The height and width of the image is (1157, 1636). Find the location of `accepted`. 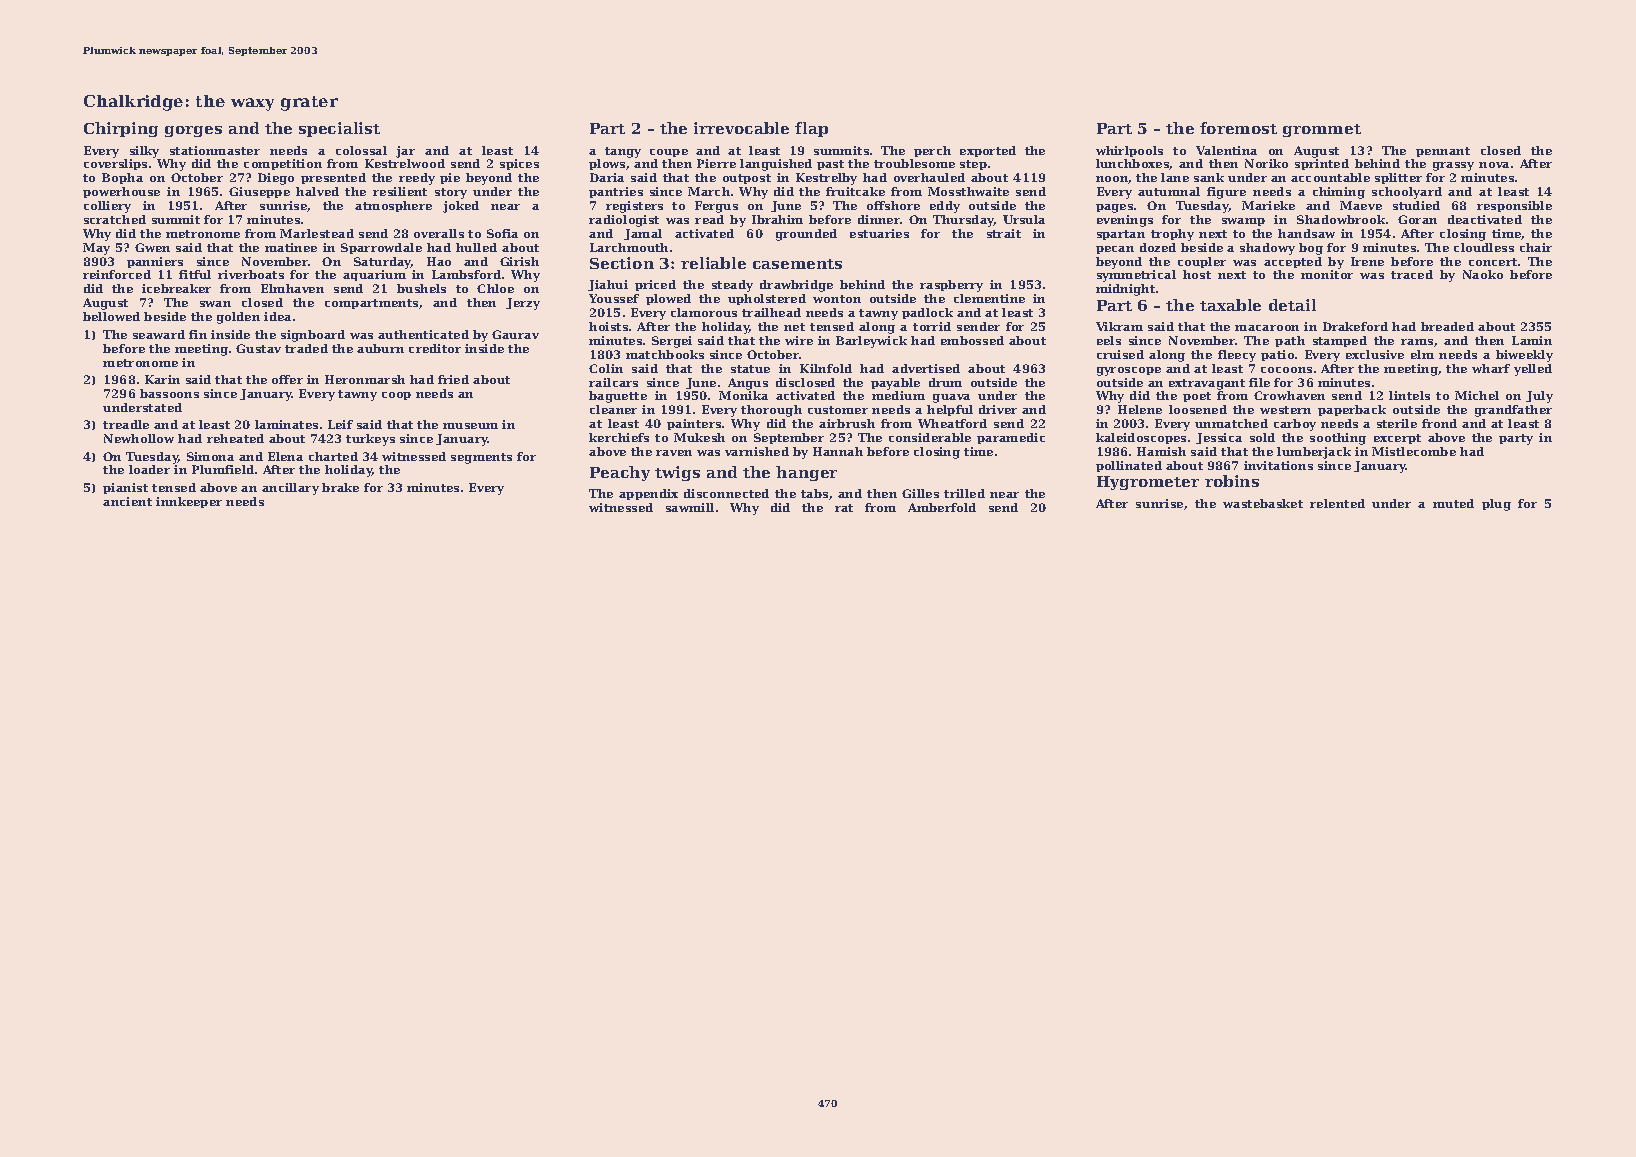

accepted is located at coordinates (1293, 262).
